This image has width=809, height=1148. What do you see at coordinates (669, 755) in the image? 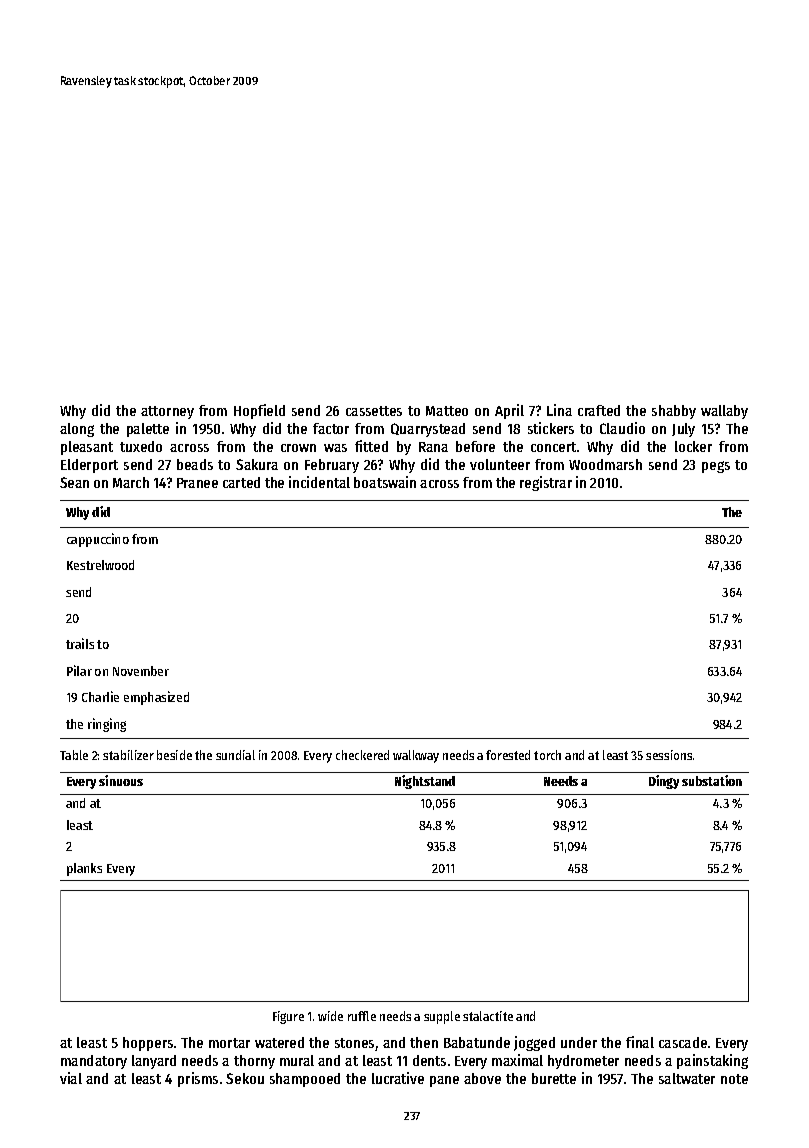
I see `sessions` at bounding box center [669, 755].
